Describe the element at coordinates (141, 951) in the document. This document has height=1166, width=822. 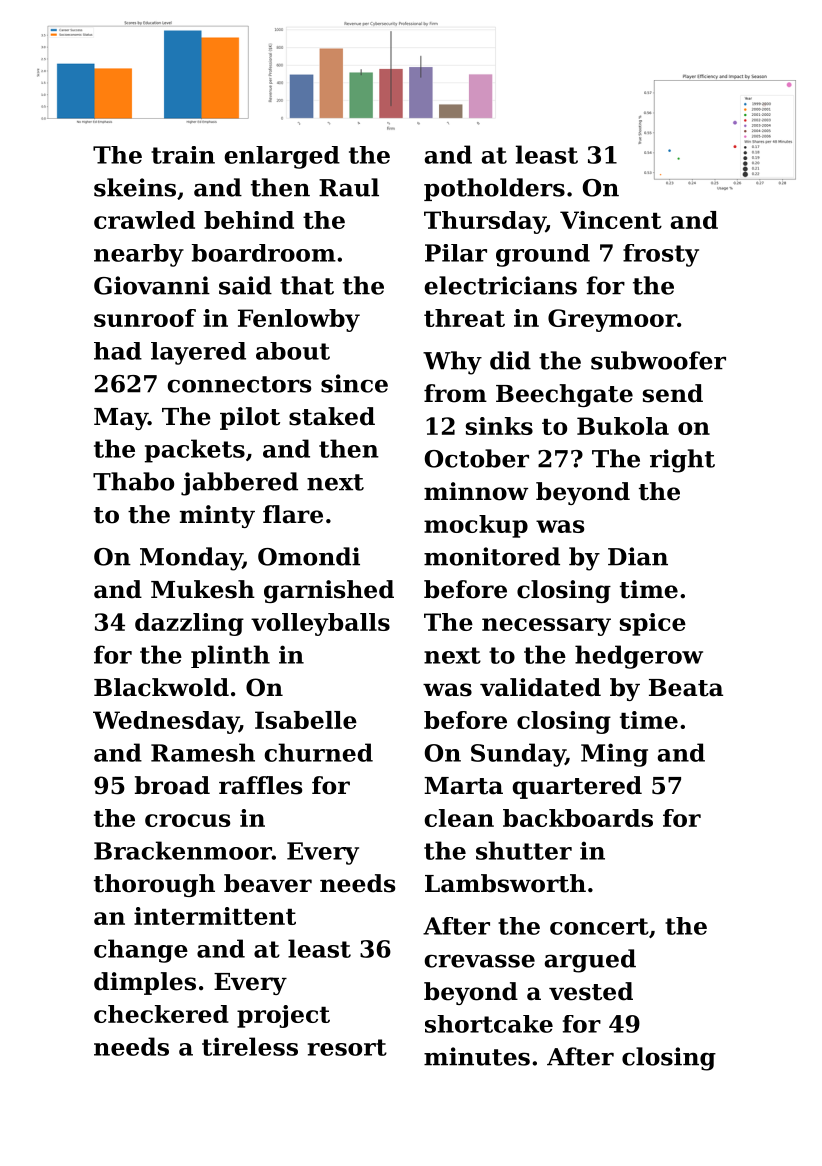
I see `change` at that location.
